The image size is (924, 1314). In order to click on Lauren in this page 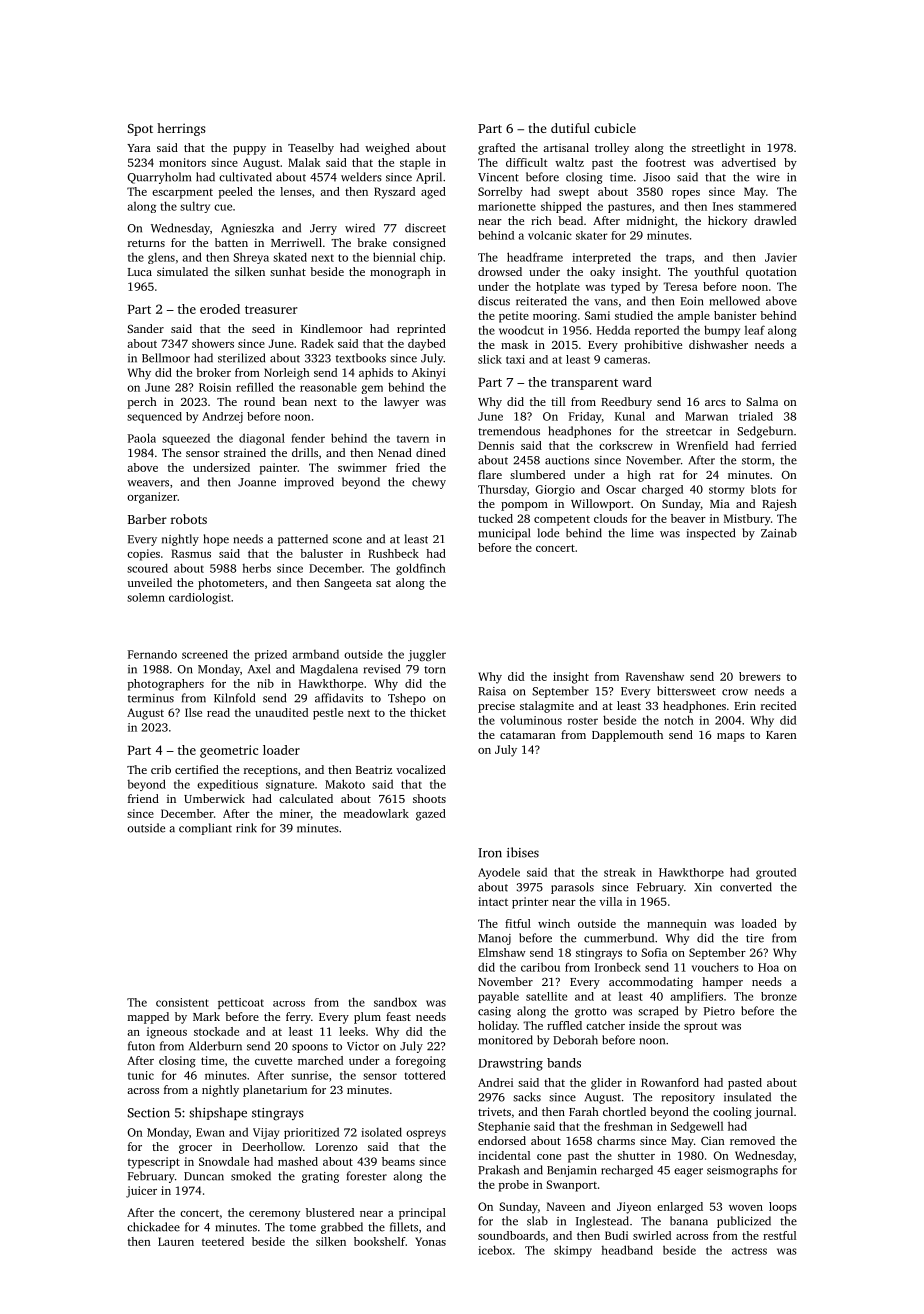, I will do `click(176, 1241)`.
